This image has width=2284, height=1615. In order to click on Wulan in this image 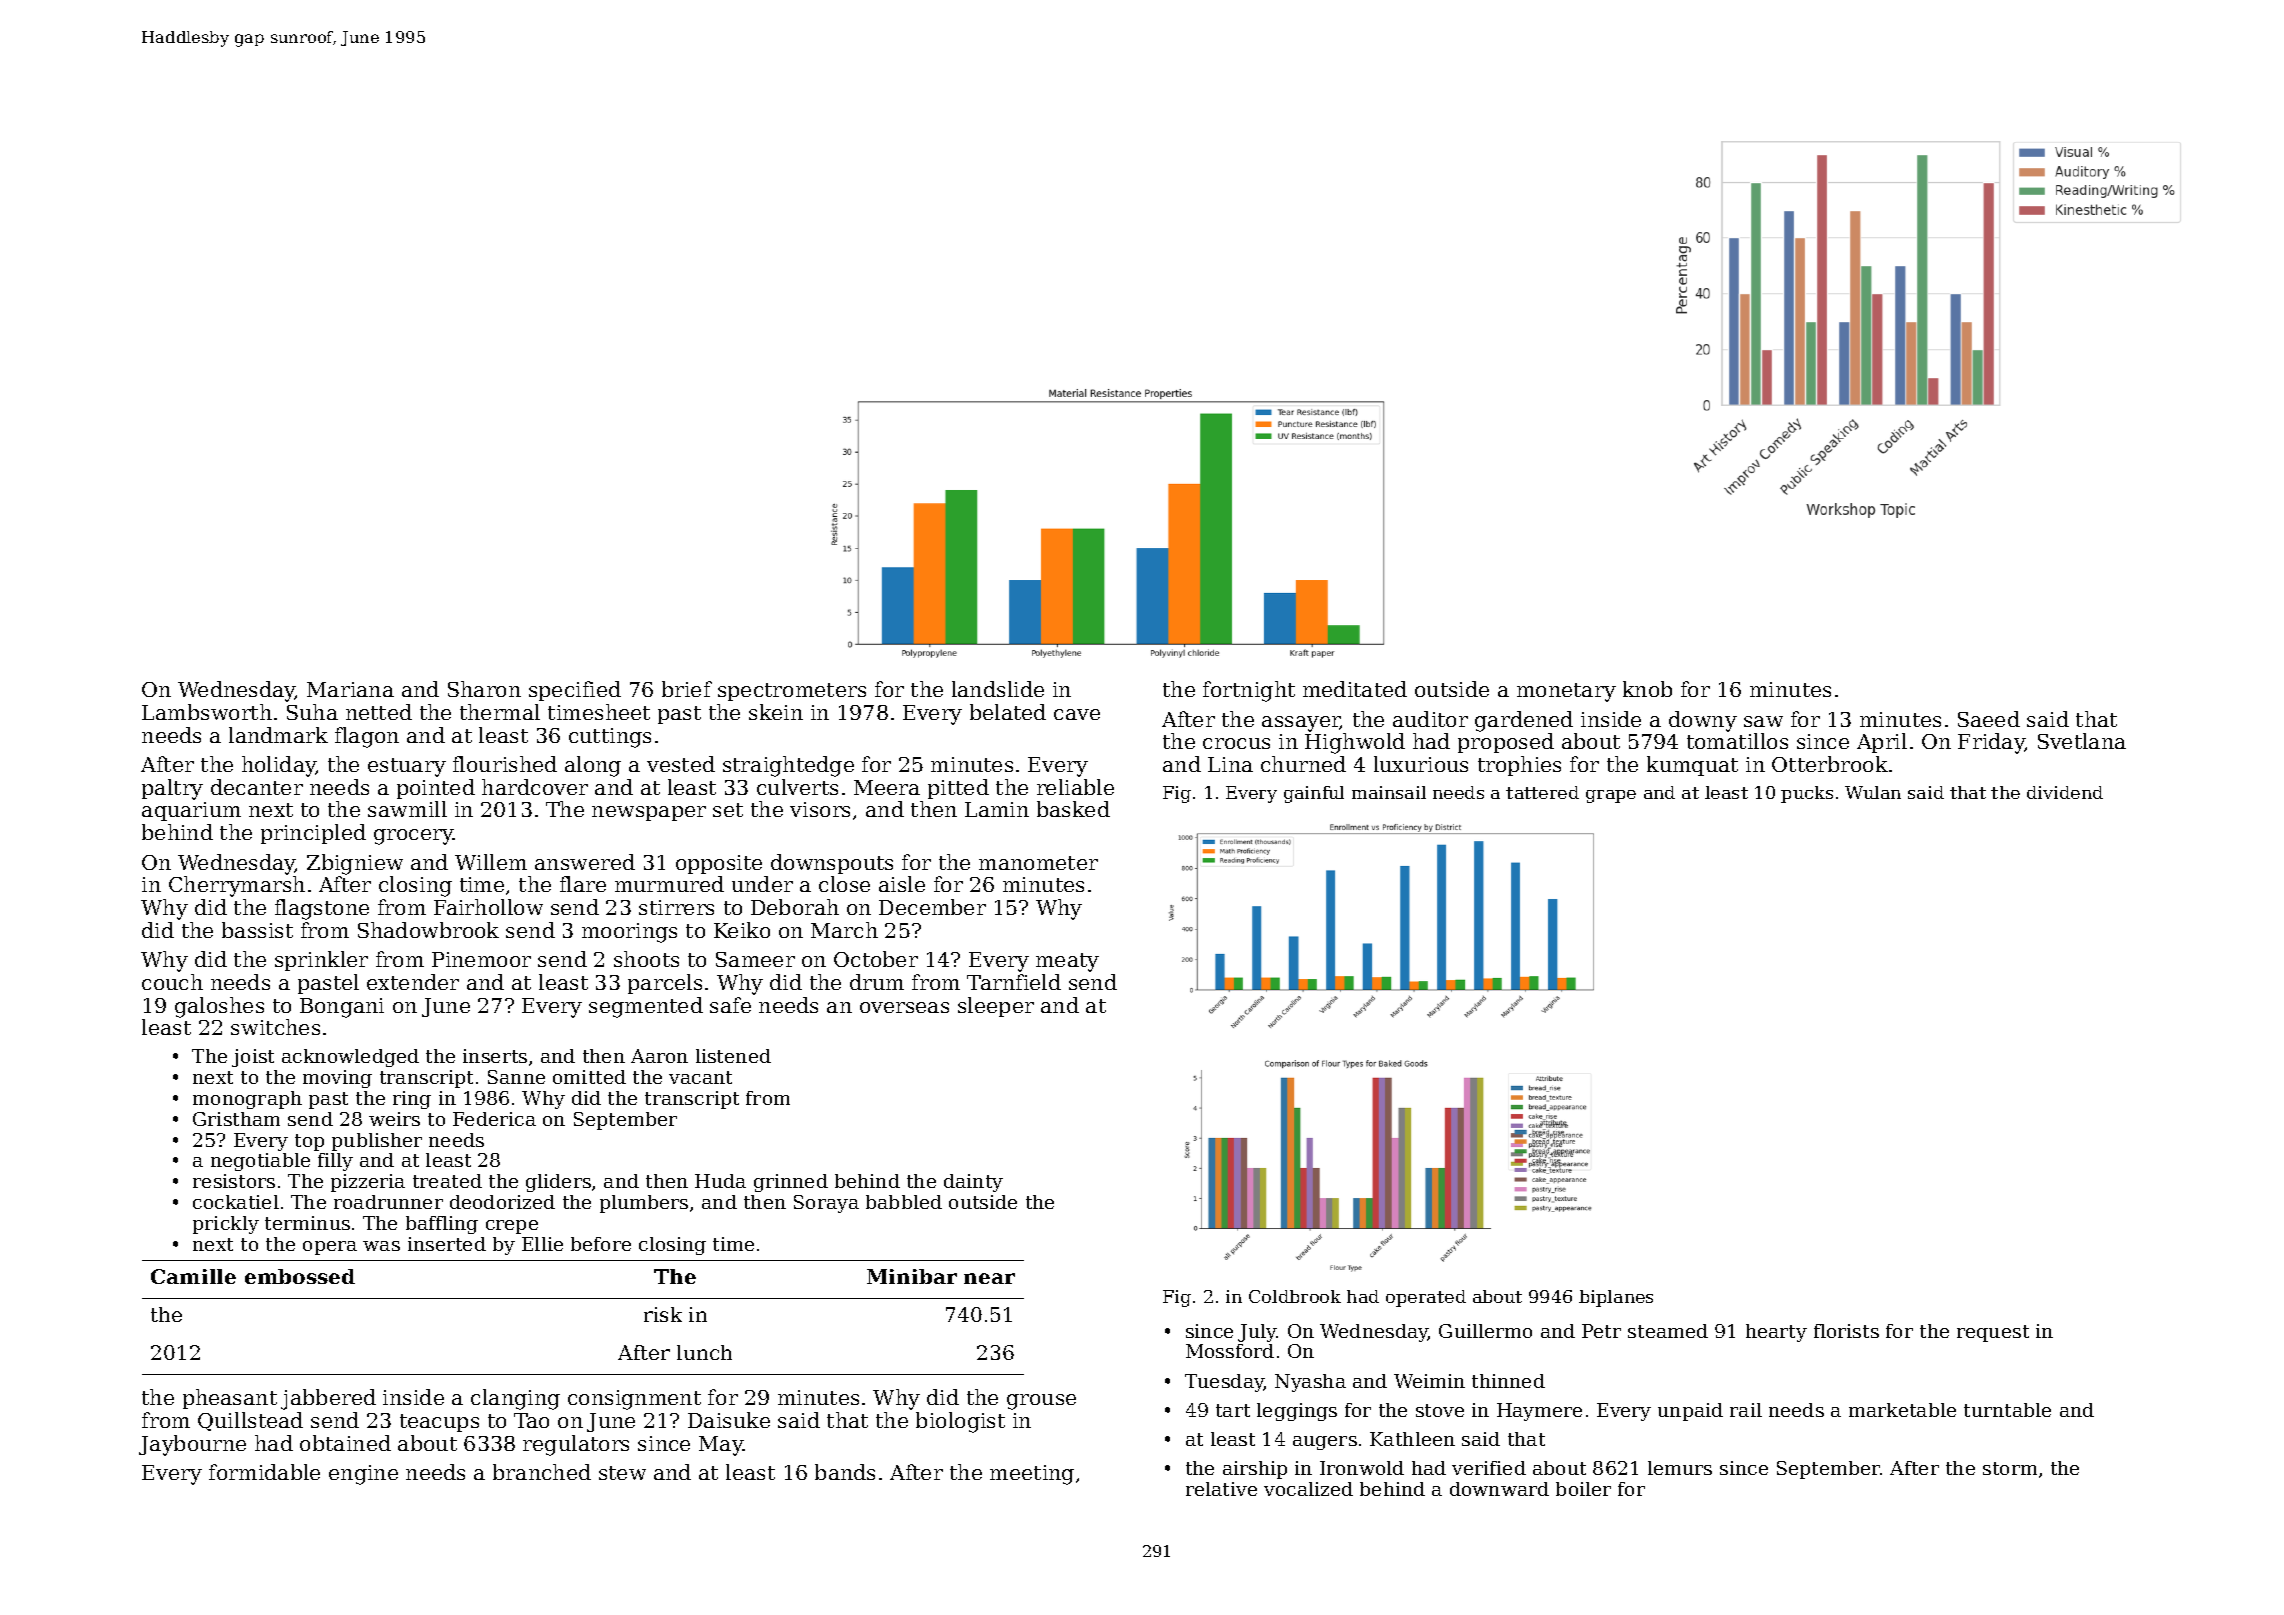, I will do `click(1873, 792)`.
